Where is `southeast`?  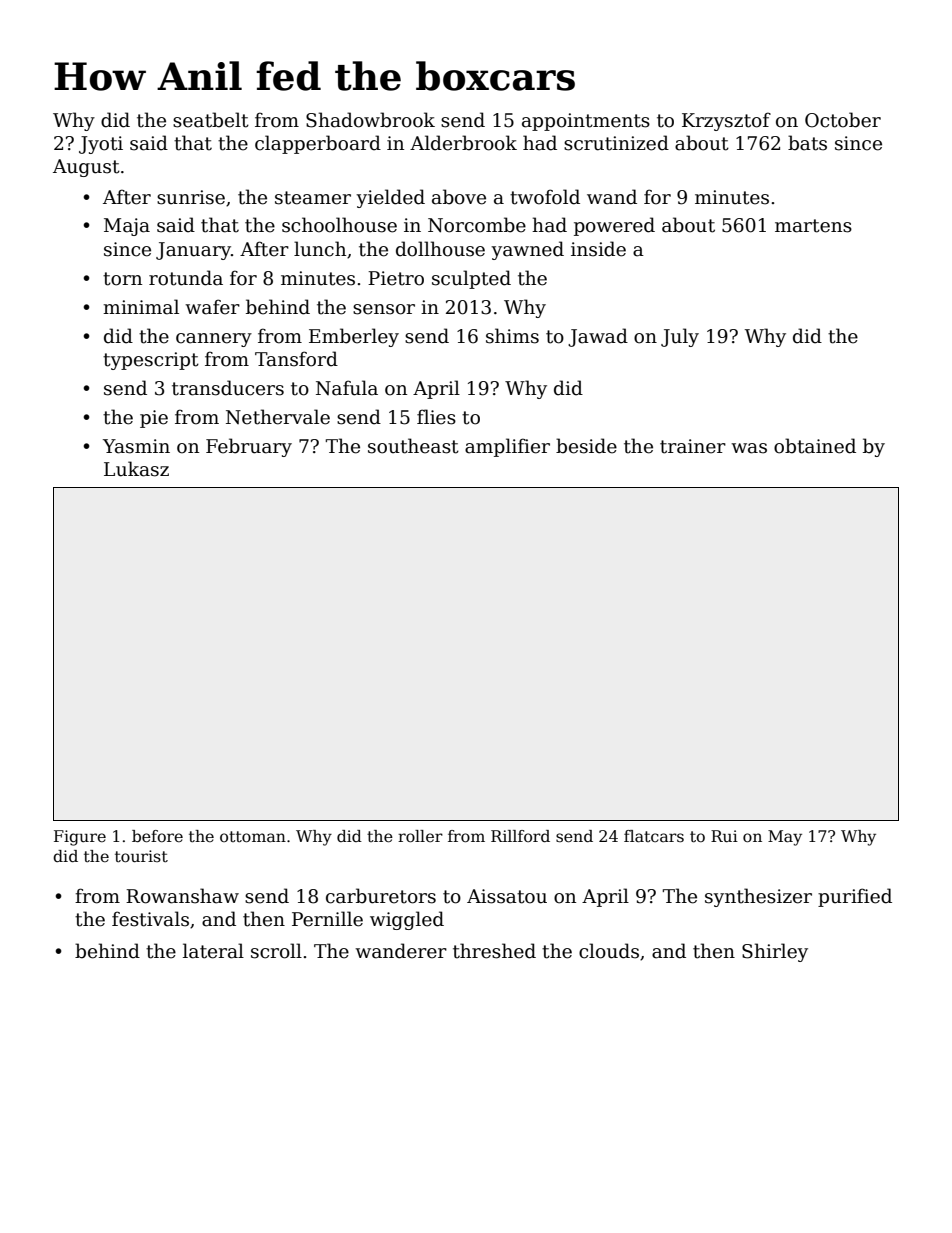 southeast is located at coordinates (413, 446).
